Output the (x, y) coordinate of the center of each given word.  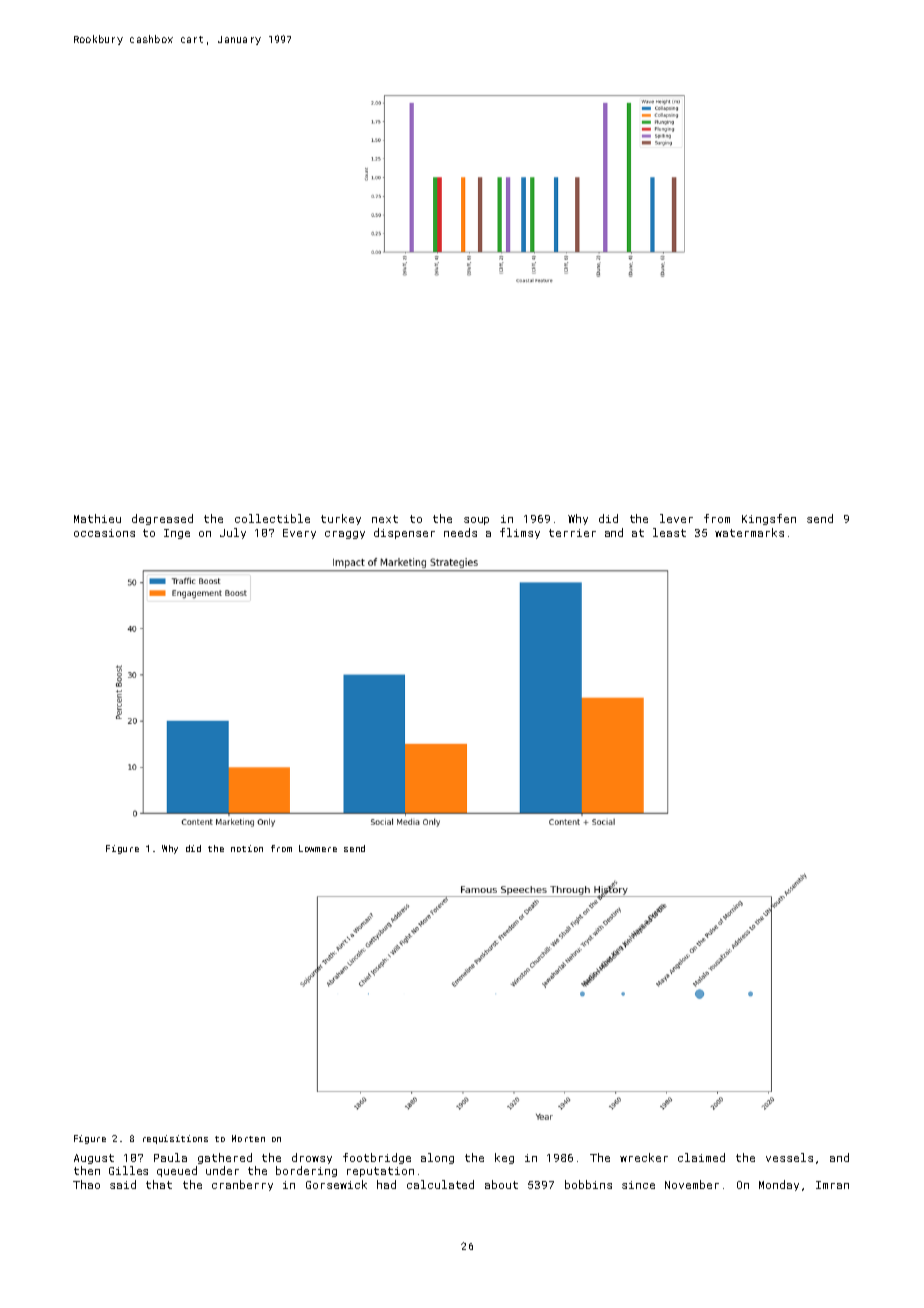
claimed (701, 1157)
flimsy (520, 533)
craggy (345, 535)
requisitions (175, 1139)
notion (247, 848)
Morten (248, 1138)
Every (299, 534)
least (669, 532)
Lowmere (318, 848)
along (437, 1158)
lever (676, 518)
